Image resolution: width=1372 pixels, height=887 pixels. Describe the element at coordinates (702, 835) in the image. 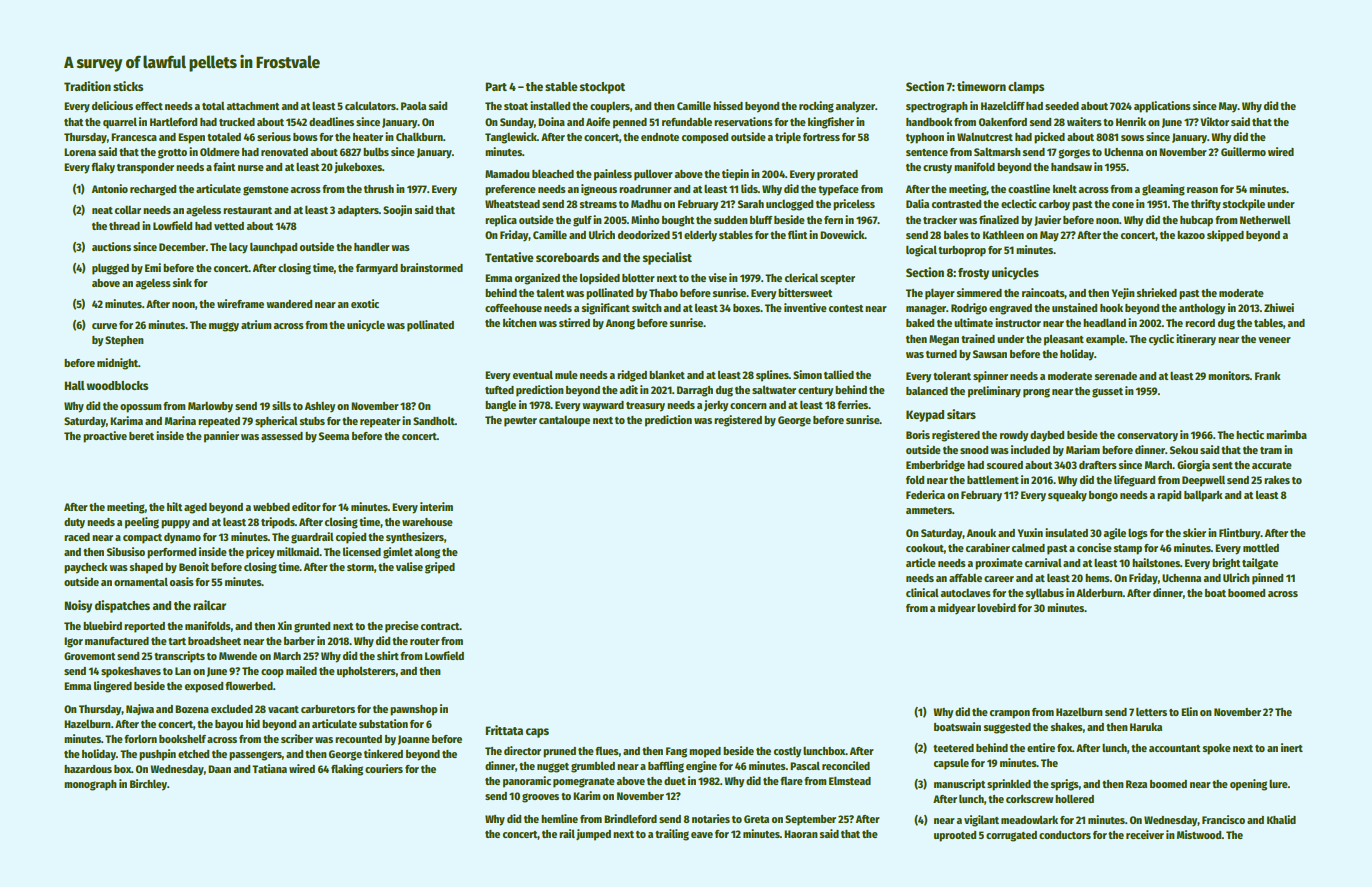

I see `eave` at that location.
